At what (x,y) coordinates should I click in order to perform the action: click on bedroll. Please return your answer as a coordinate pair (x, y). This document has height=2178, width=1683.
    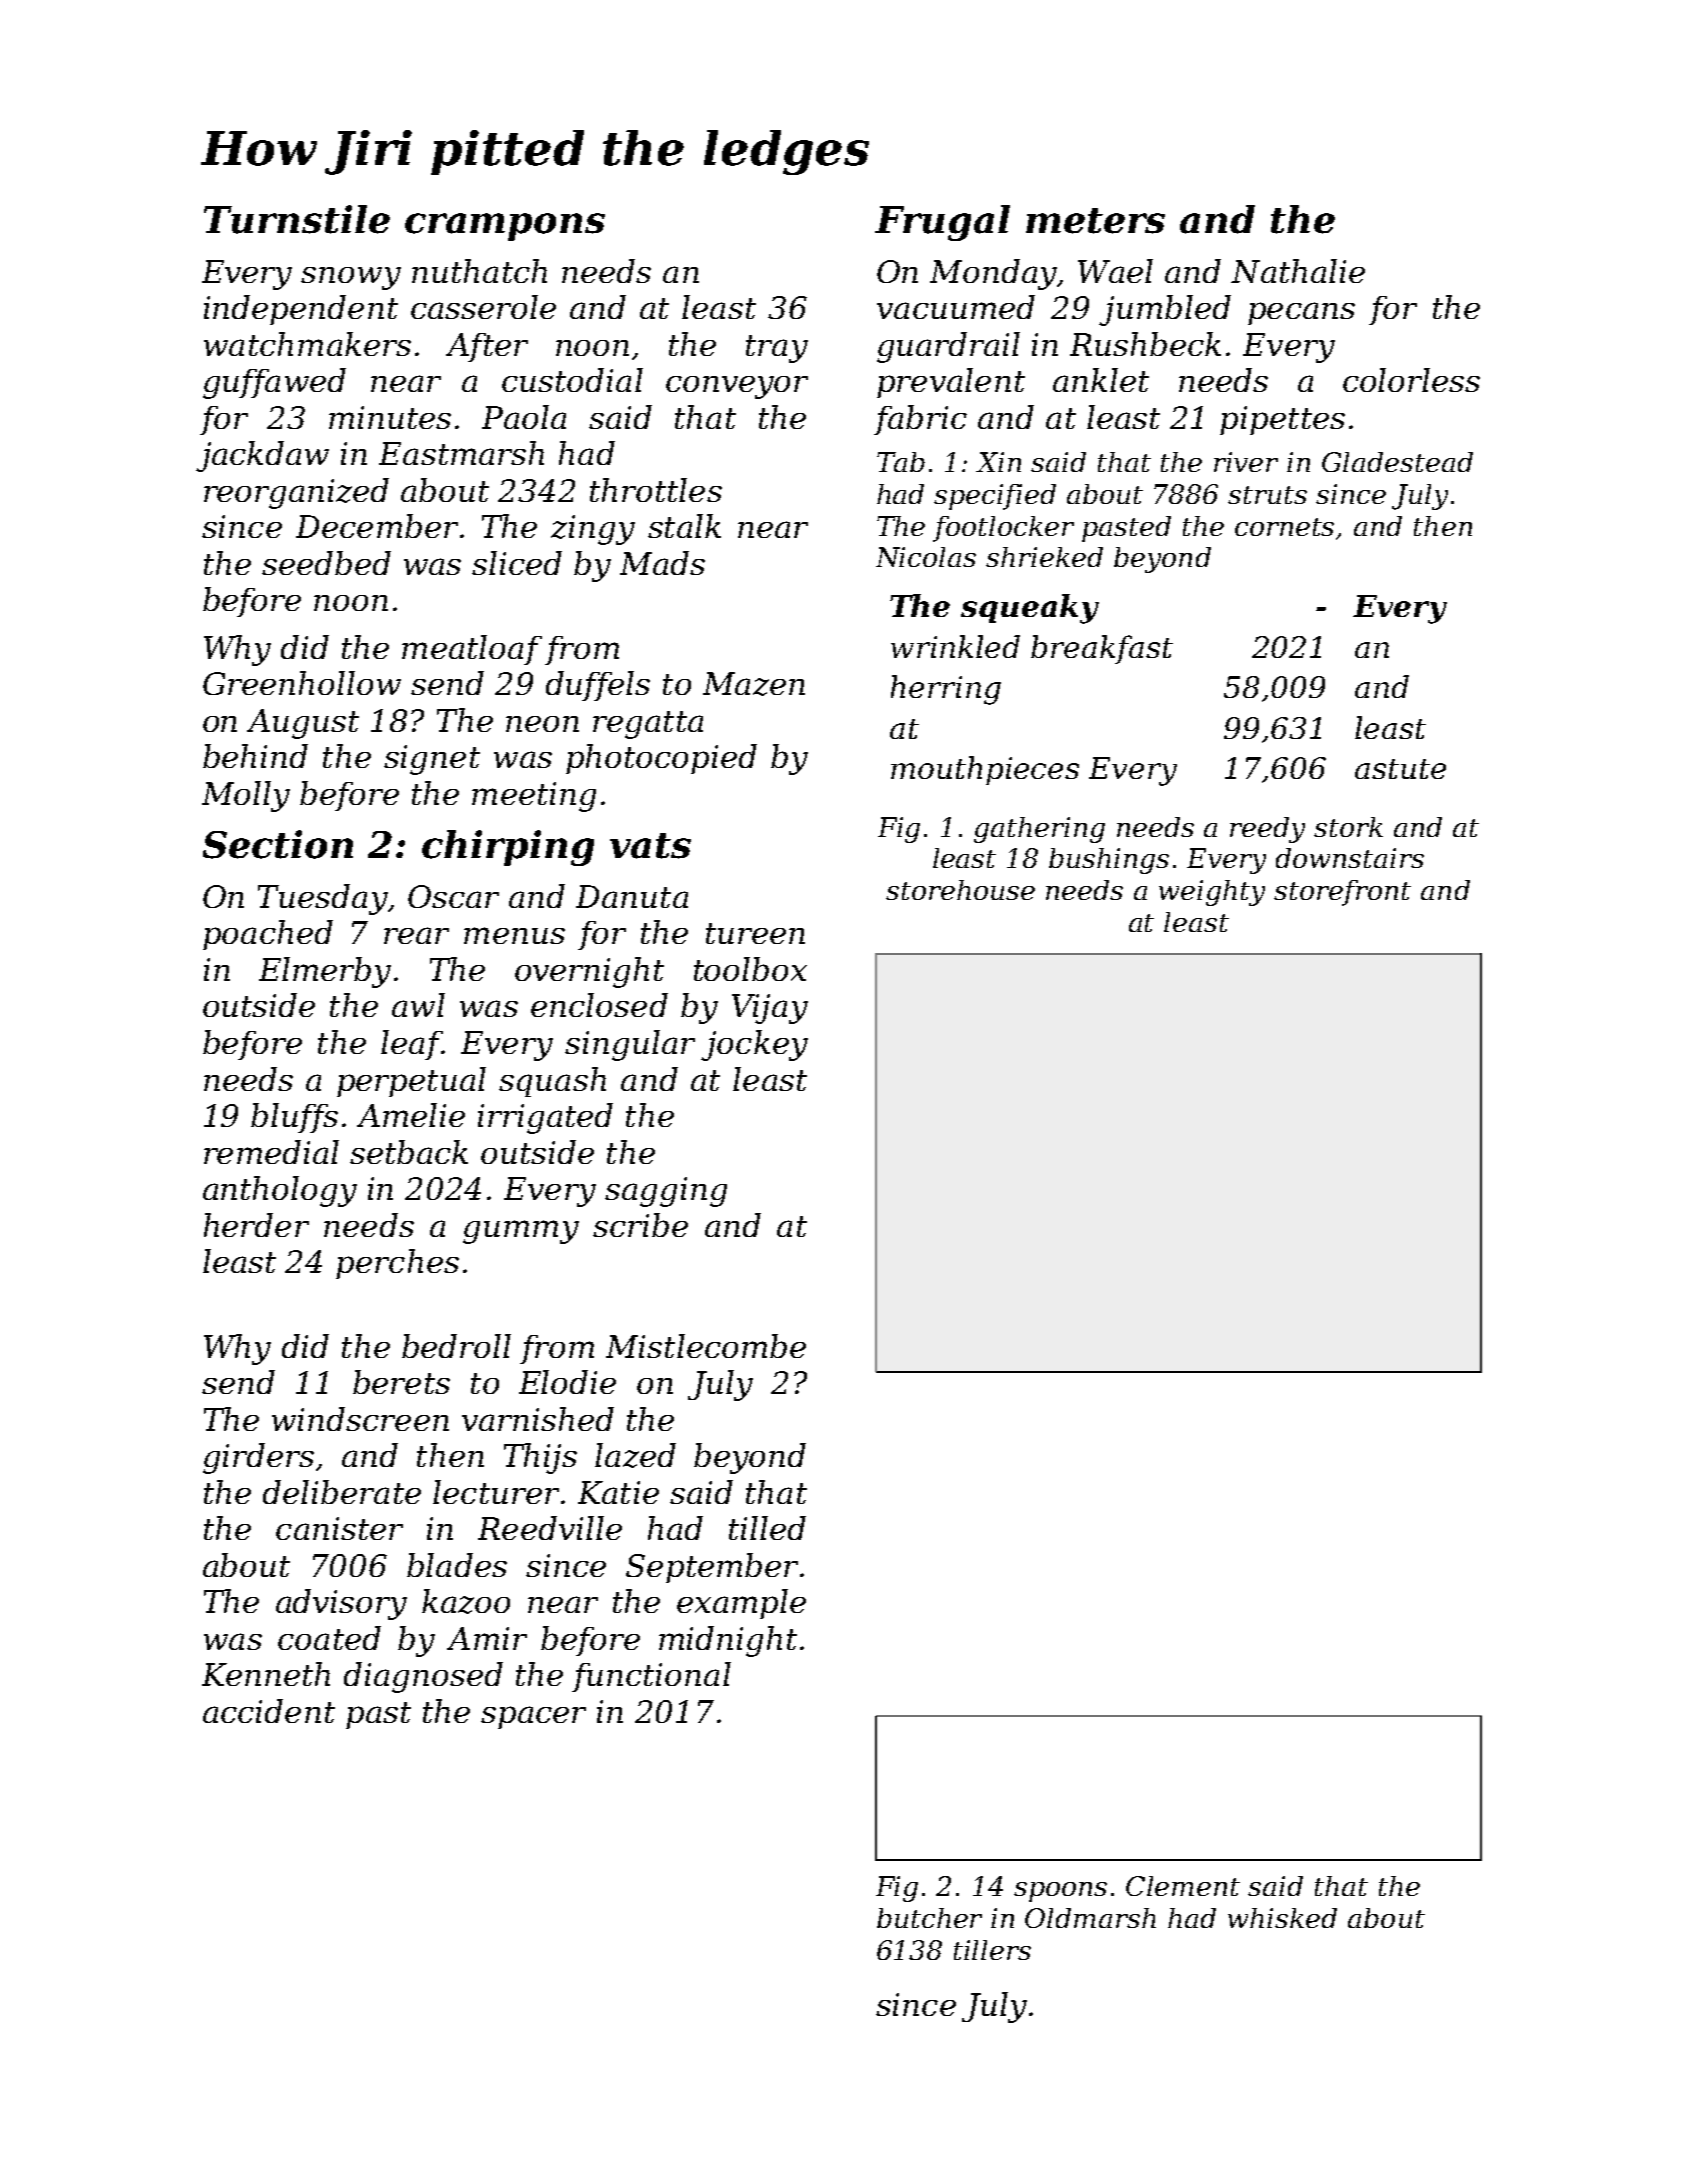
    Looking at the image, I should click on (456, 1346).
